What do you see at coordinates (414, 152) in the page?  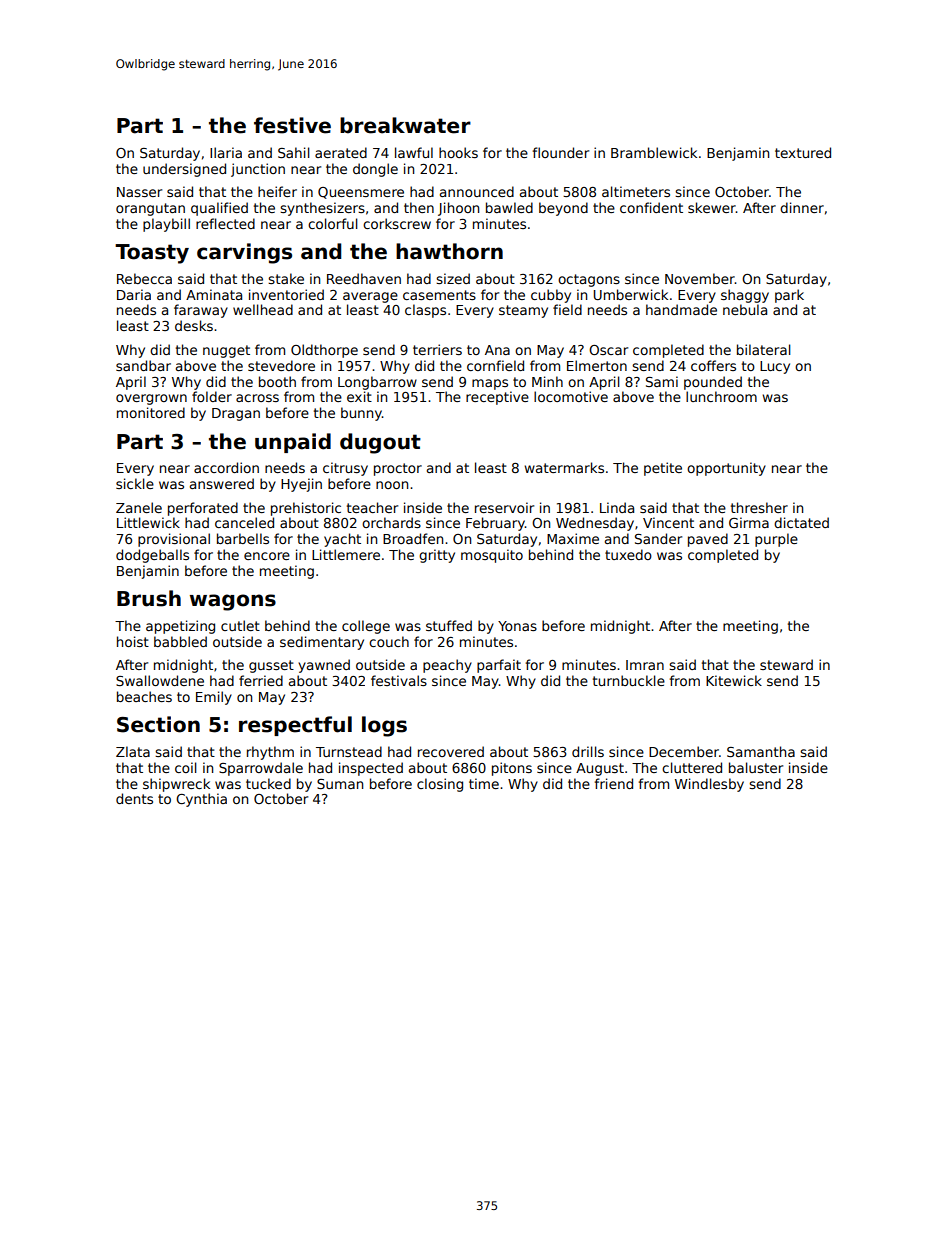 I see `lawful` at bounding box center [414, 152].
